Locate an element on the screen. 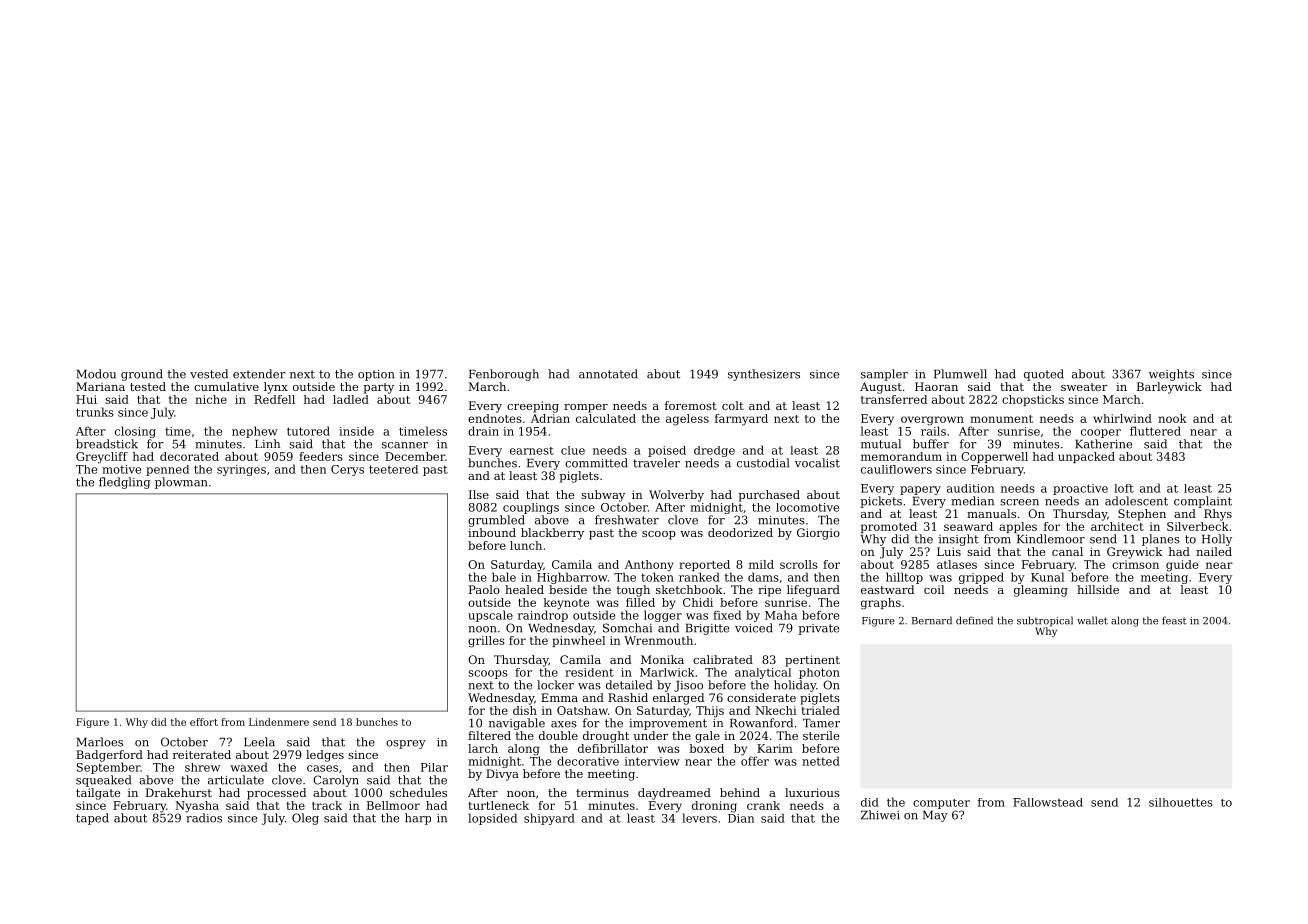 The image size is (1308, 924). closing is located at coordinates (135, 432).
